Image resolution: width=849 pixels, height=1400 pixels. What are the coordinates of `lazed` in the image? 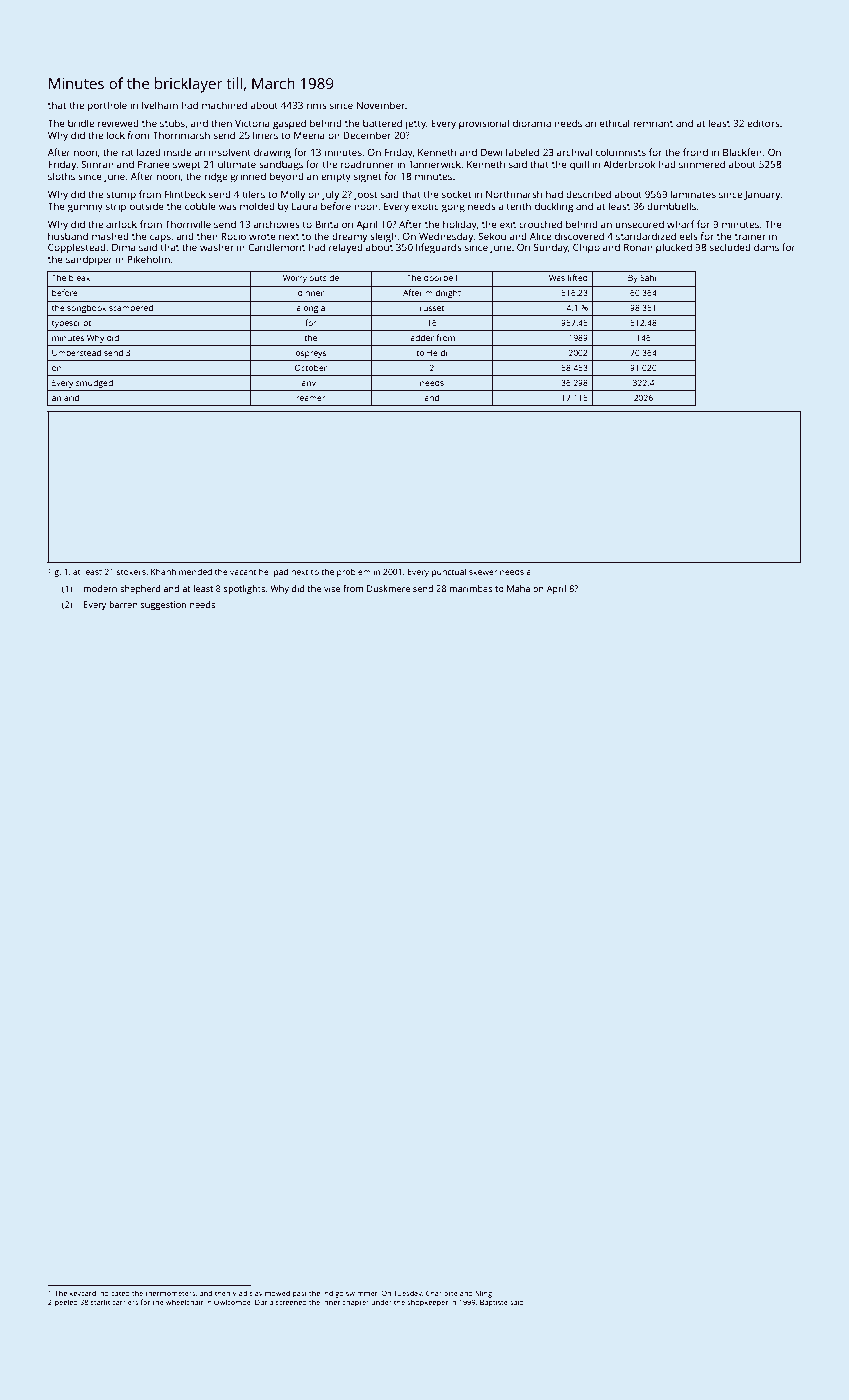 It's located at (149, 152).
